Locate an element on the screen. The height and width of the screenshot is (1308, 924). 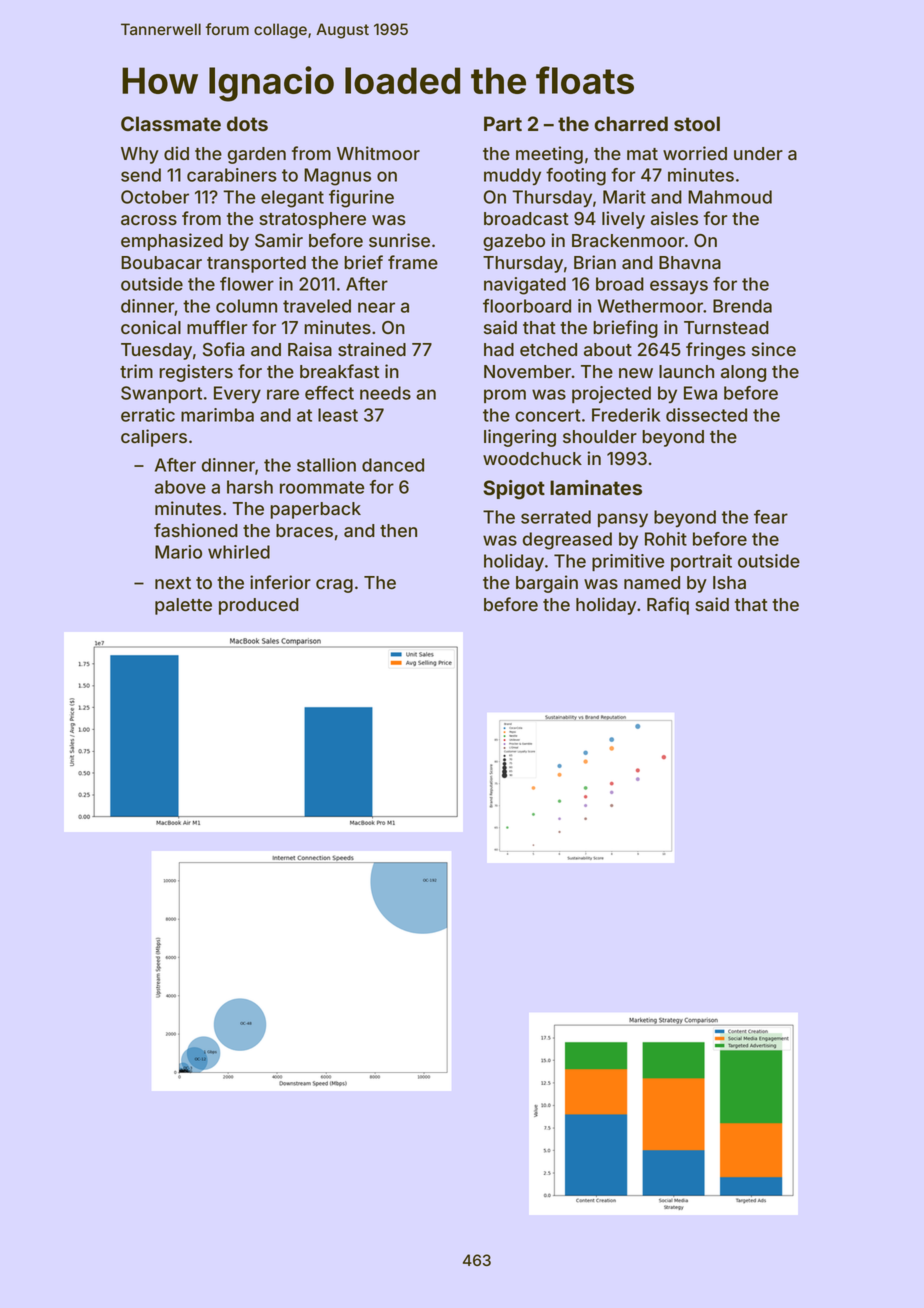
stool is located at coordinates (697, 123).
